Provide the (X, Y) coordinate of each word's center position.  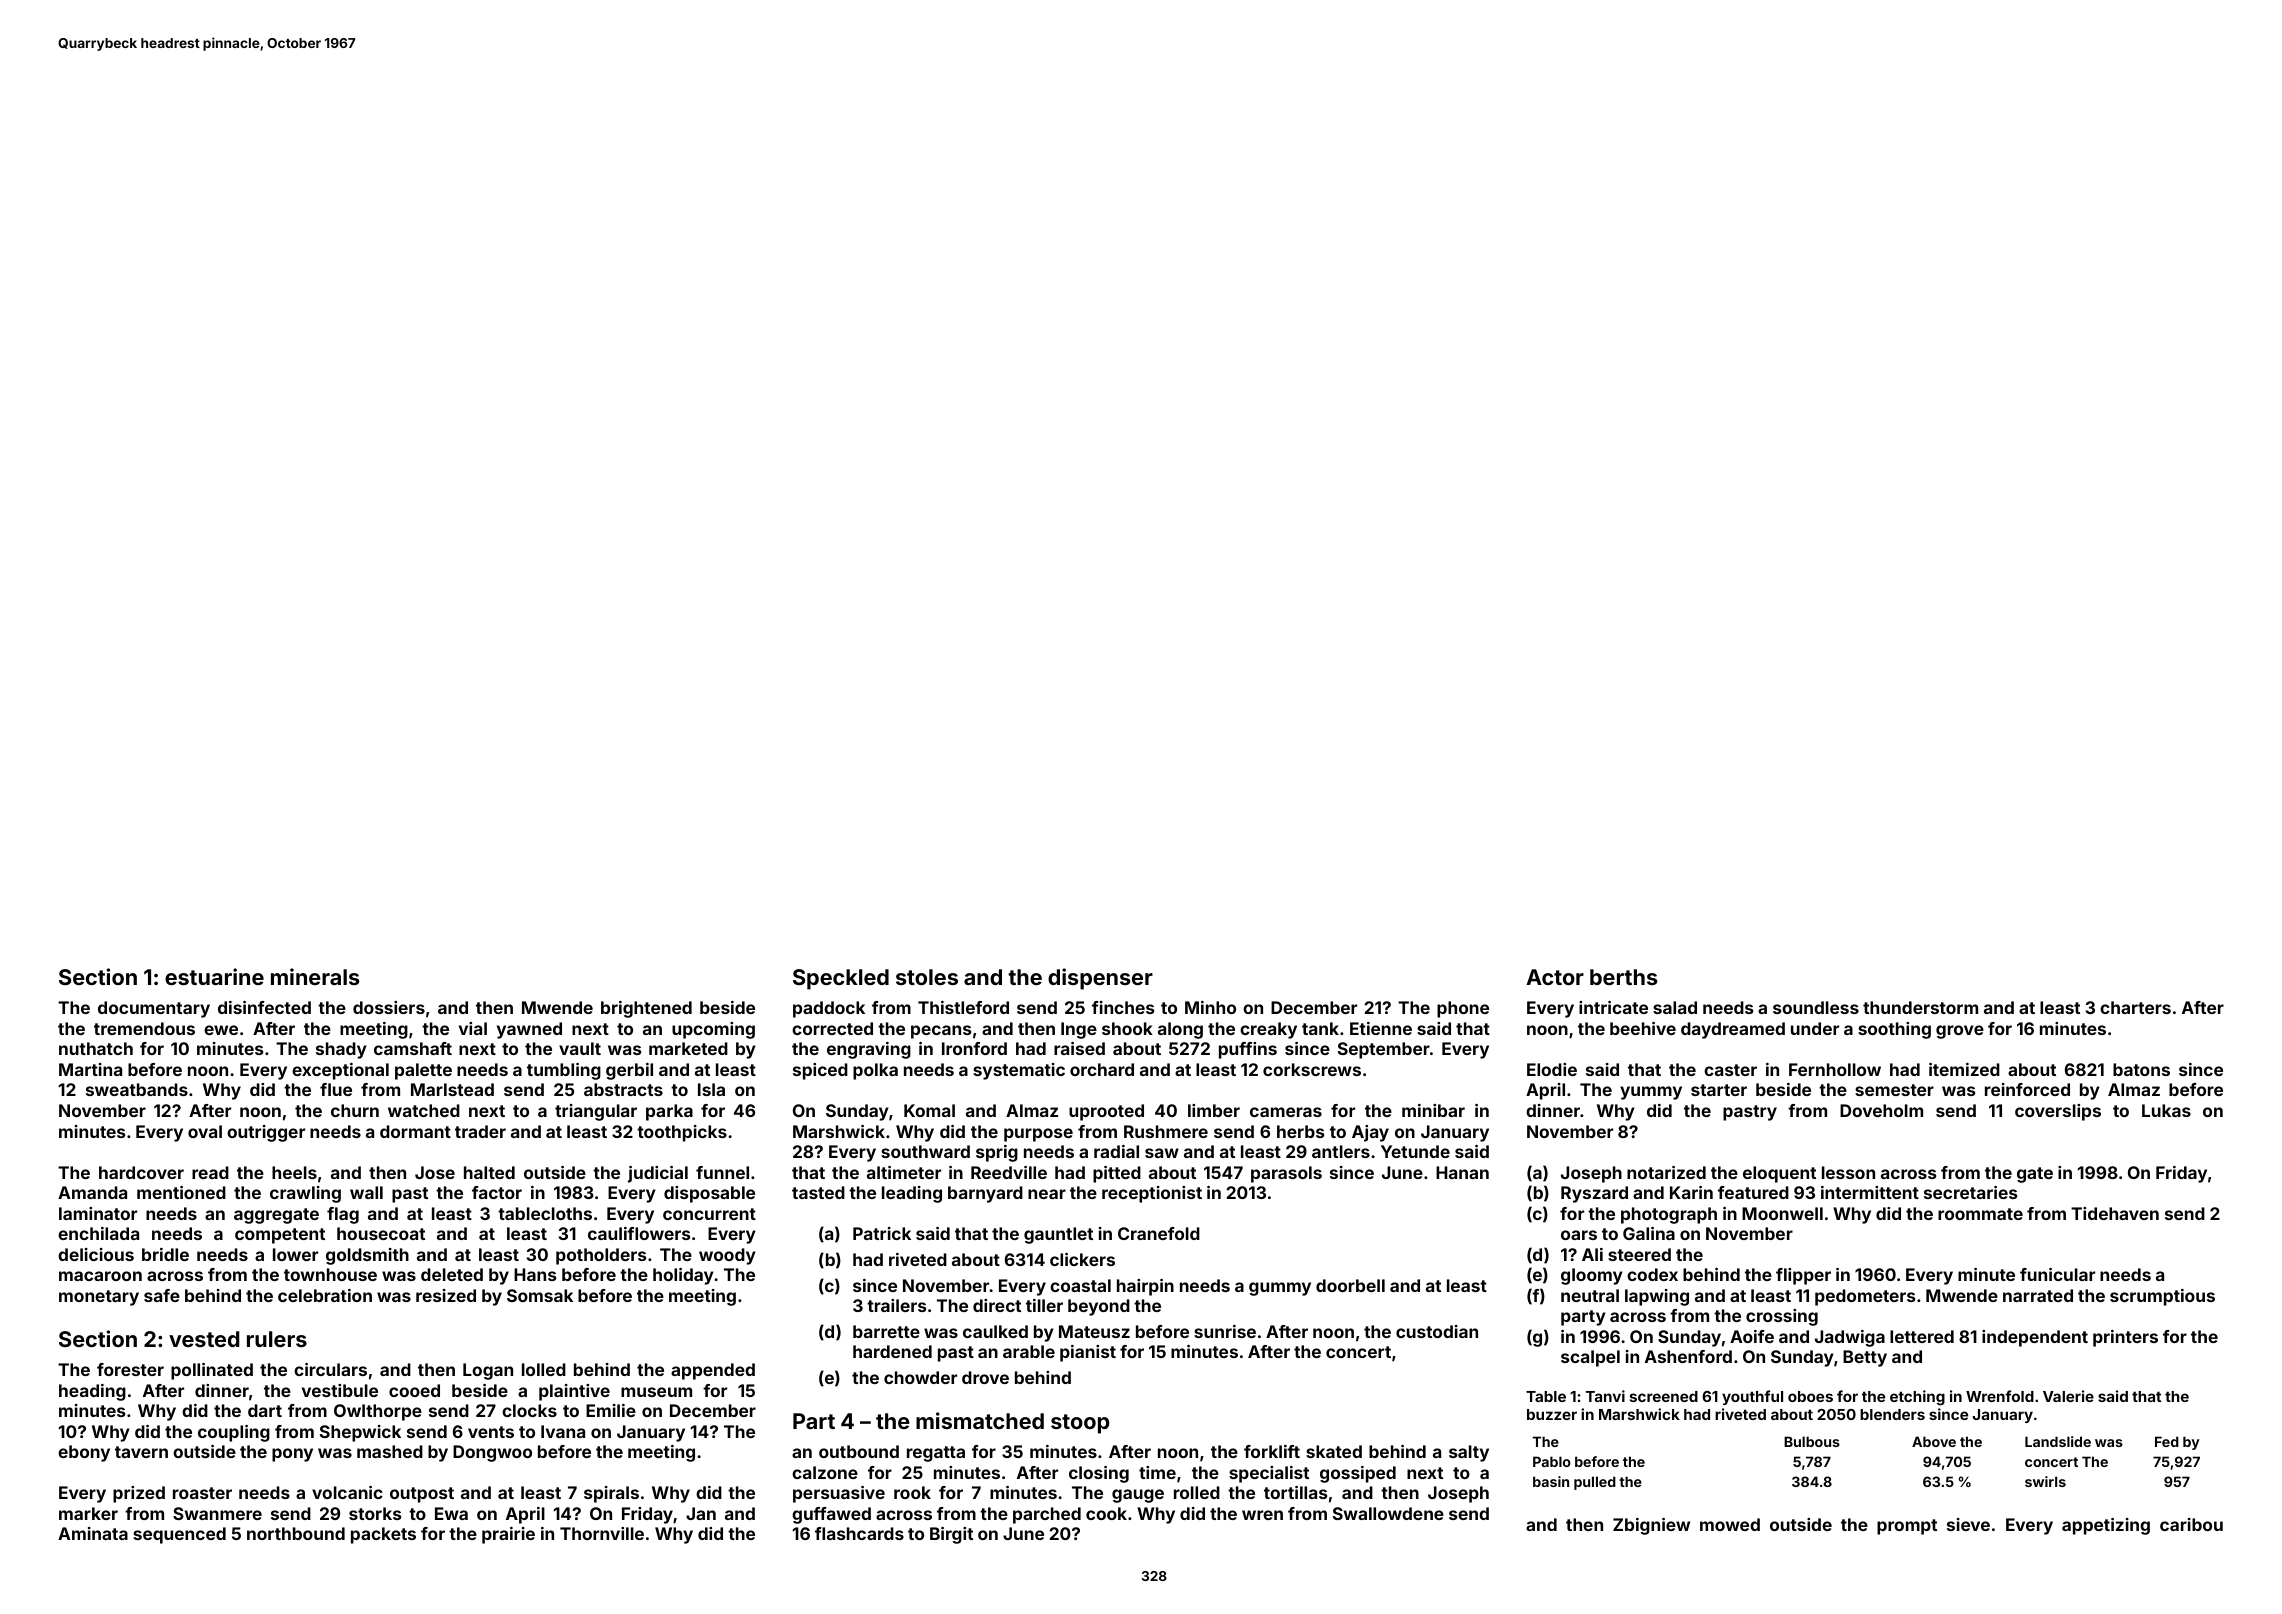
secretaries (1970, 1192)
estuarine (214, 976)
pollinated (212, 1371)
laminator (98, 1213)
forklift (1272, 1451)
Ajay (1370, 1133)
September (1384, 1050)
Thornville (602, 1533)
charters (2135, 1007)
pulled (1595, 1483)
